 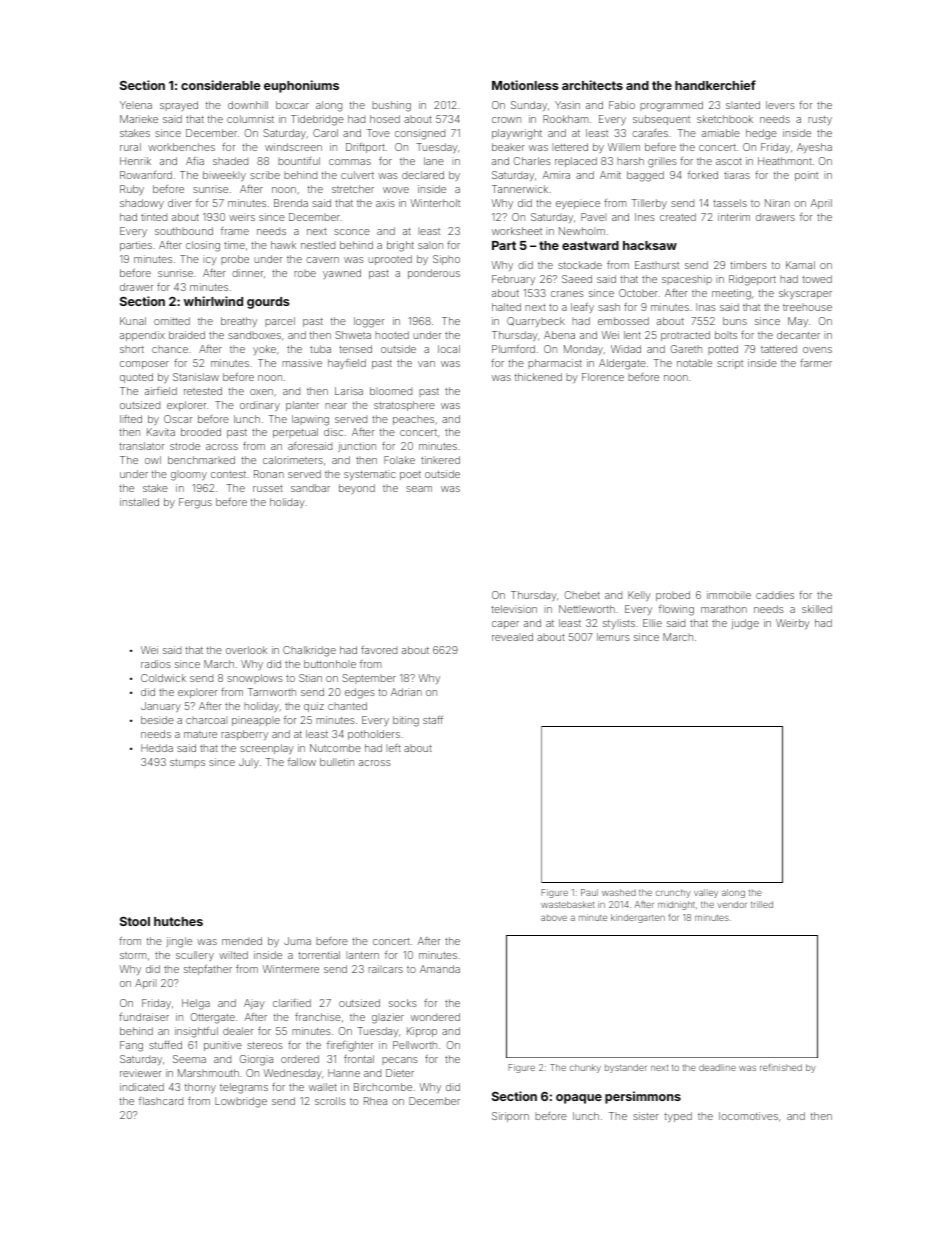 What do you see at coordinates (393, 748) in the page?
I see `left` at bounding box center [393, 748].
